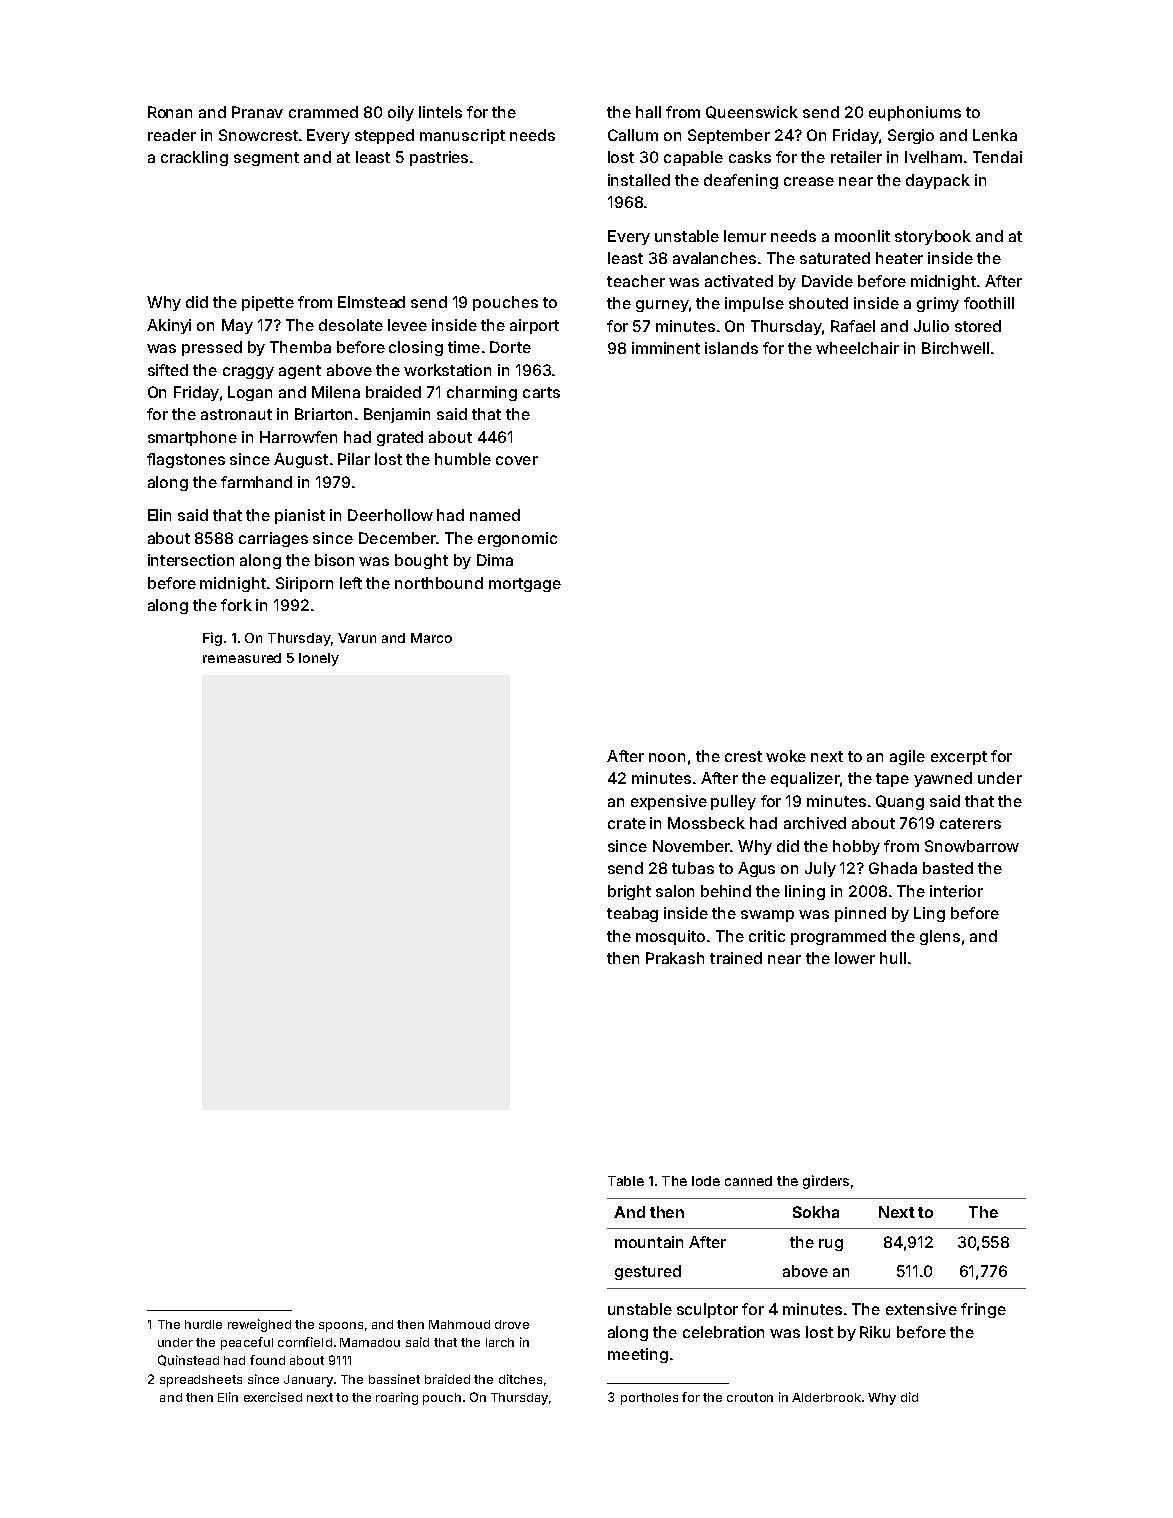  Describe the element at coordinates (397, 538) in the page. I see `December` at that location.
